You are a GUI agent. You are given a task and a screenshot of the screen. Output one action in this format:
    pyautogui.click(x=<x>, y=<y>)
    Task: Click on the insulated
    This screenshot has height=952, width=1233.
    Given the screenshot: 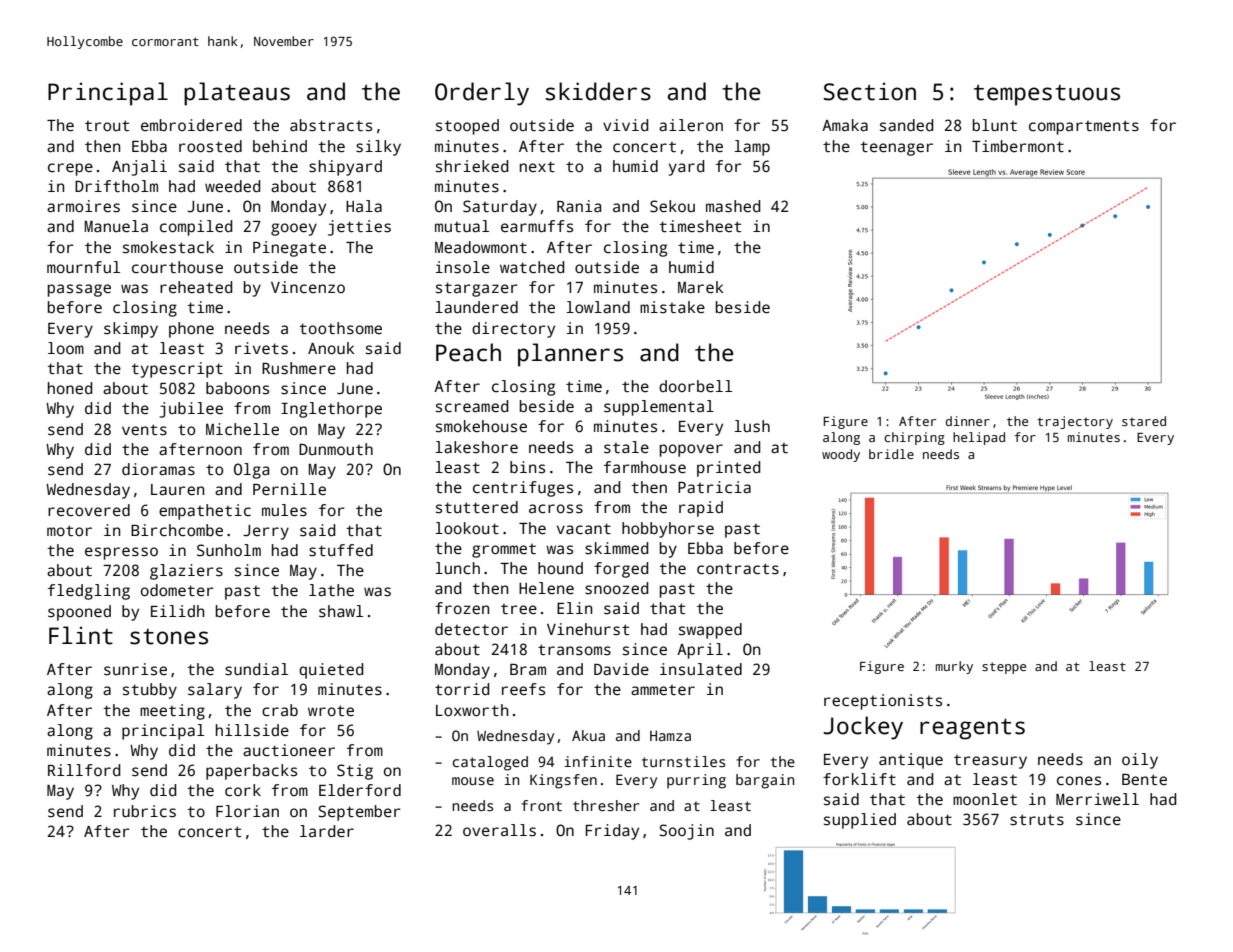 What is the action you would take?
    pyautogui.click(x=701, y=669)
